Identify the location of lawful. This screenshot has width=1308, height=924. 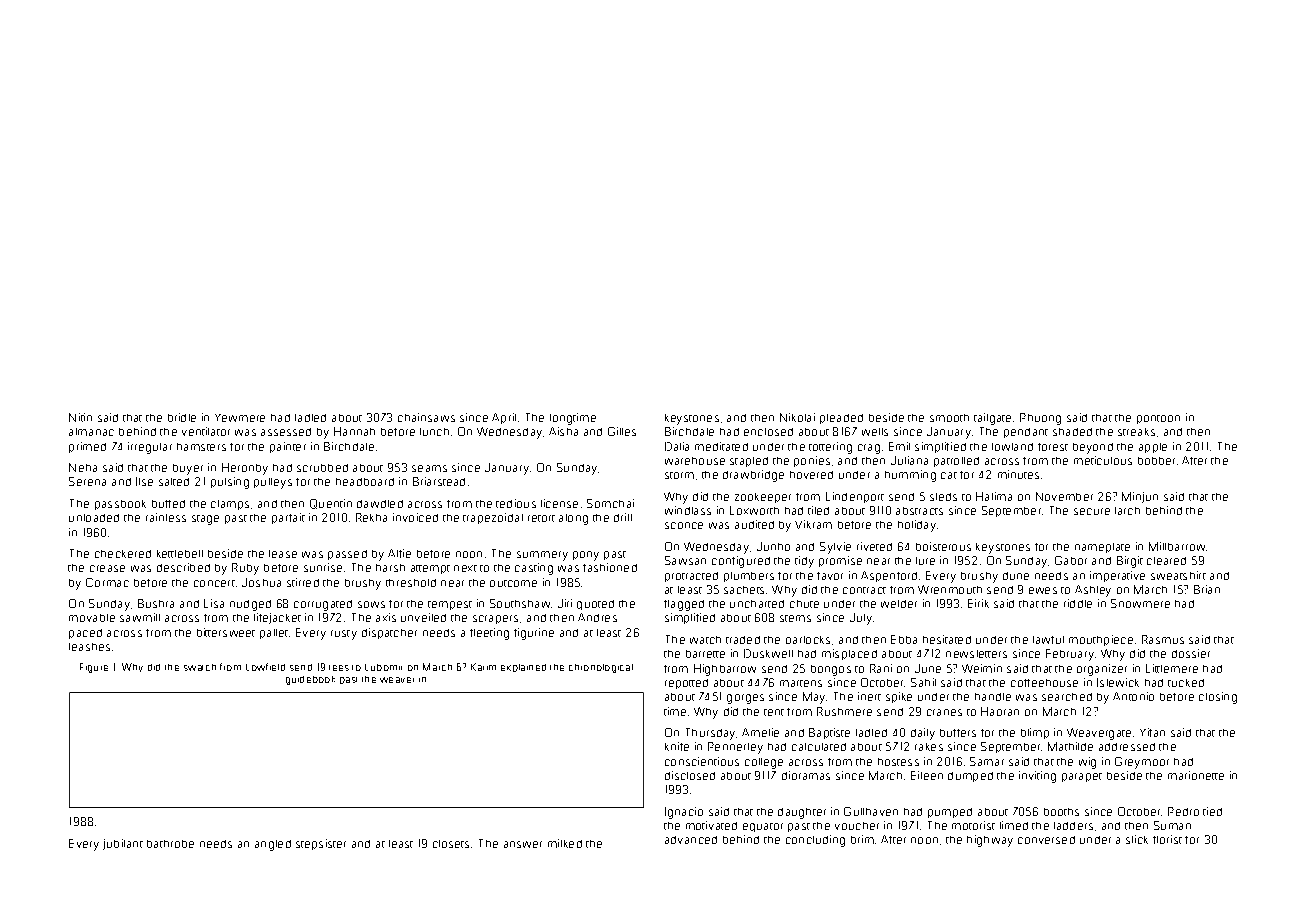
(1048, 640).
